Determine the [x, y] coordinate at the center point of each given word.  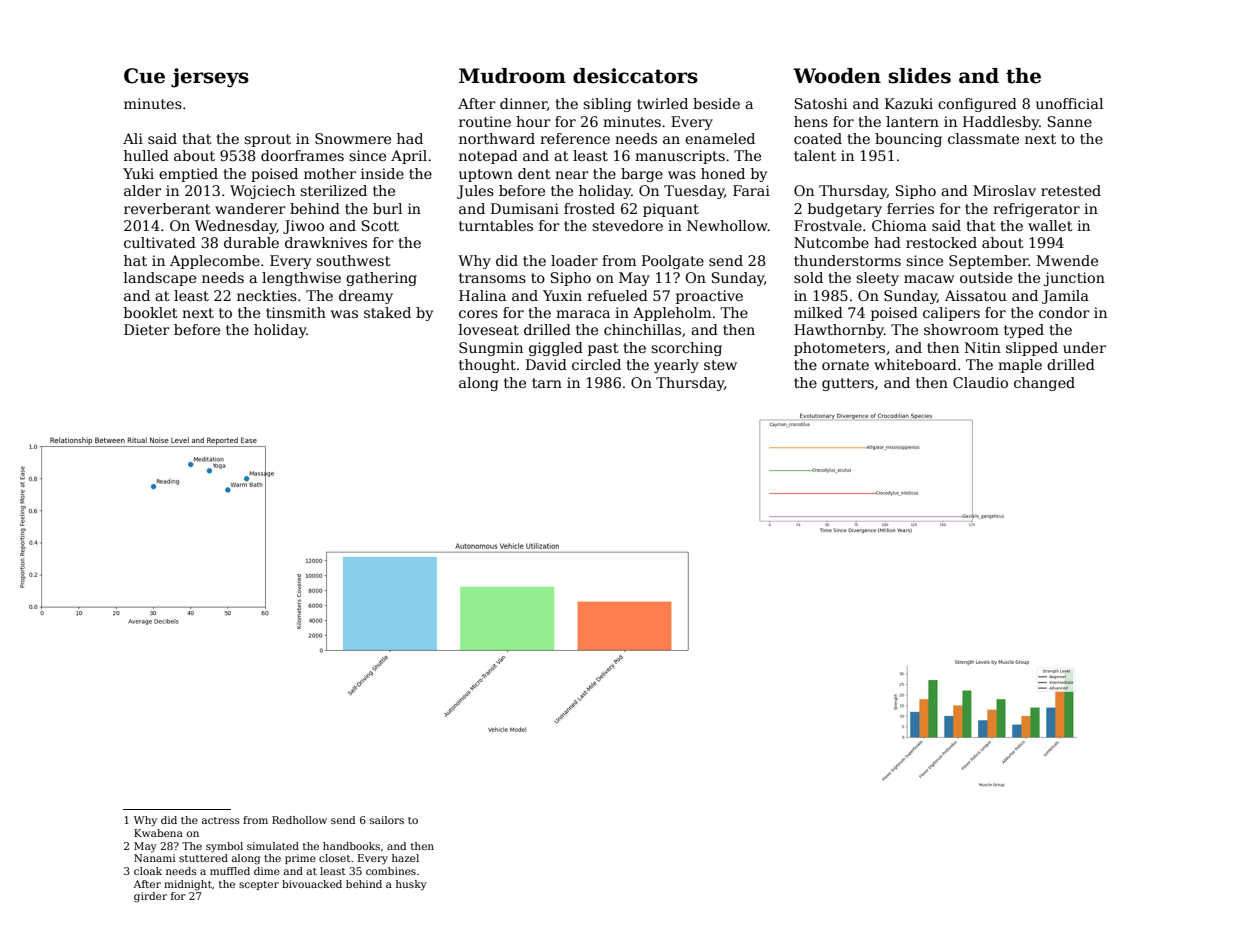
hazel [405, 858]
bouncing [908, 140]
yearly [676, 366]
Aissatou [976, 295]
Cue [144, 76]
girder [150, 897]
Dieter [147, 329]
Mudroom [512, 76]
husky [411, 885]
